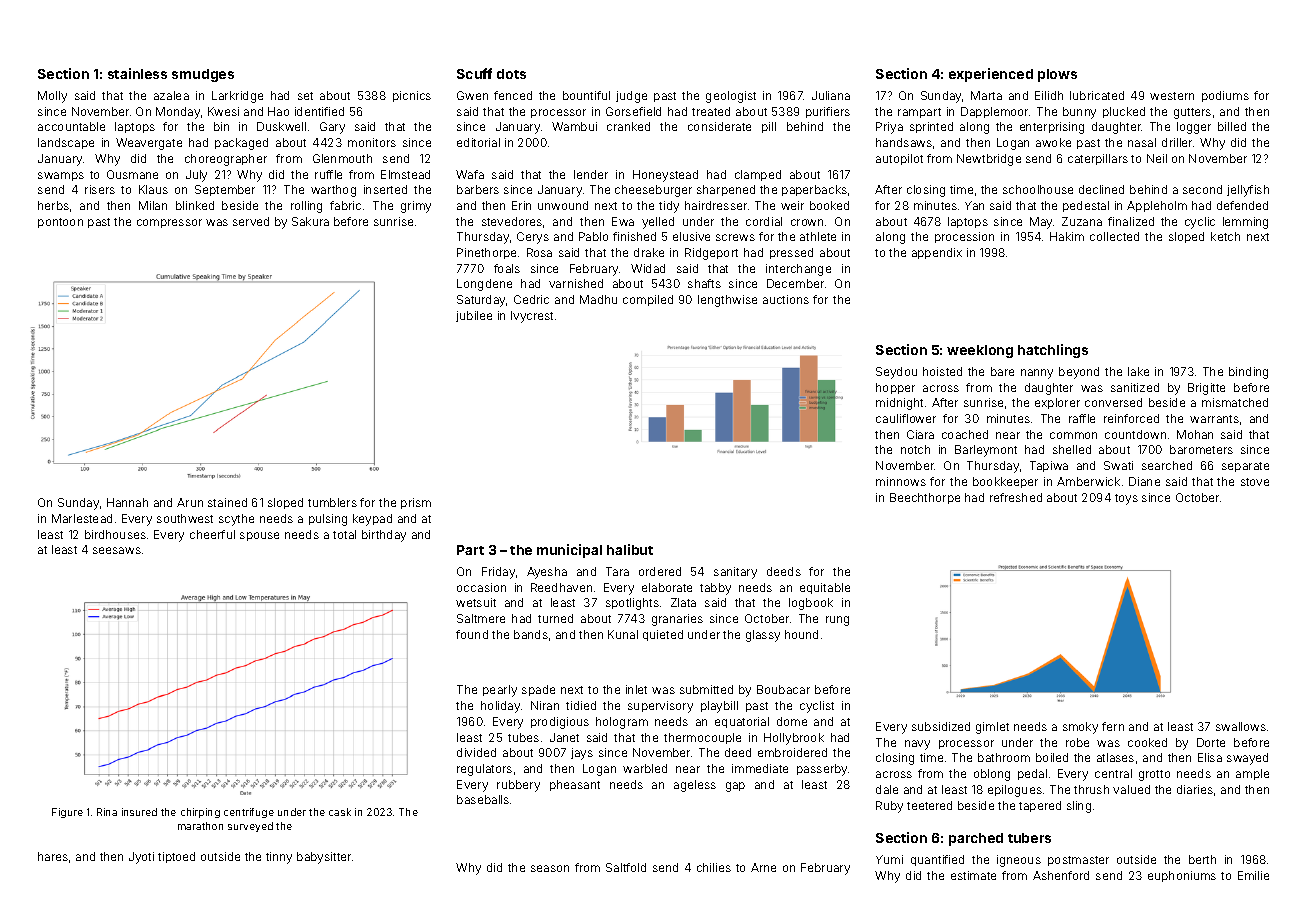 This document has width=1308, height=924. What do you see at coordinates (117, 550) in the document?
I see `seesaws` at bounding box center [117, 550].
